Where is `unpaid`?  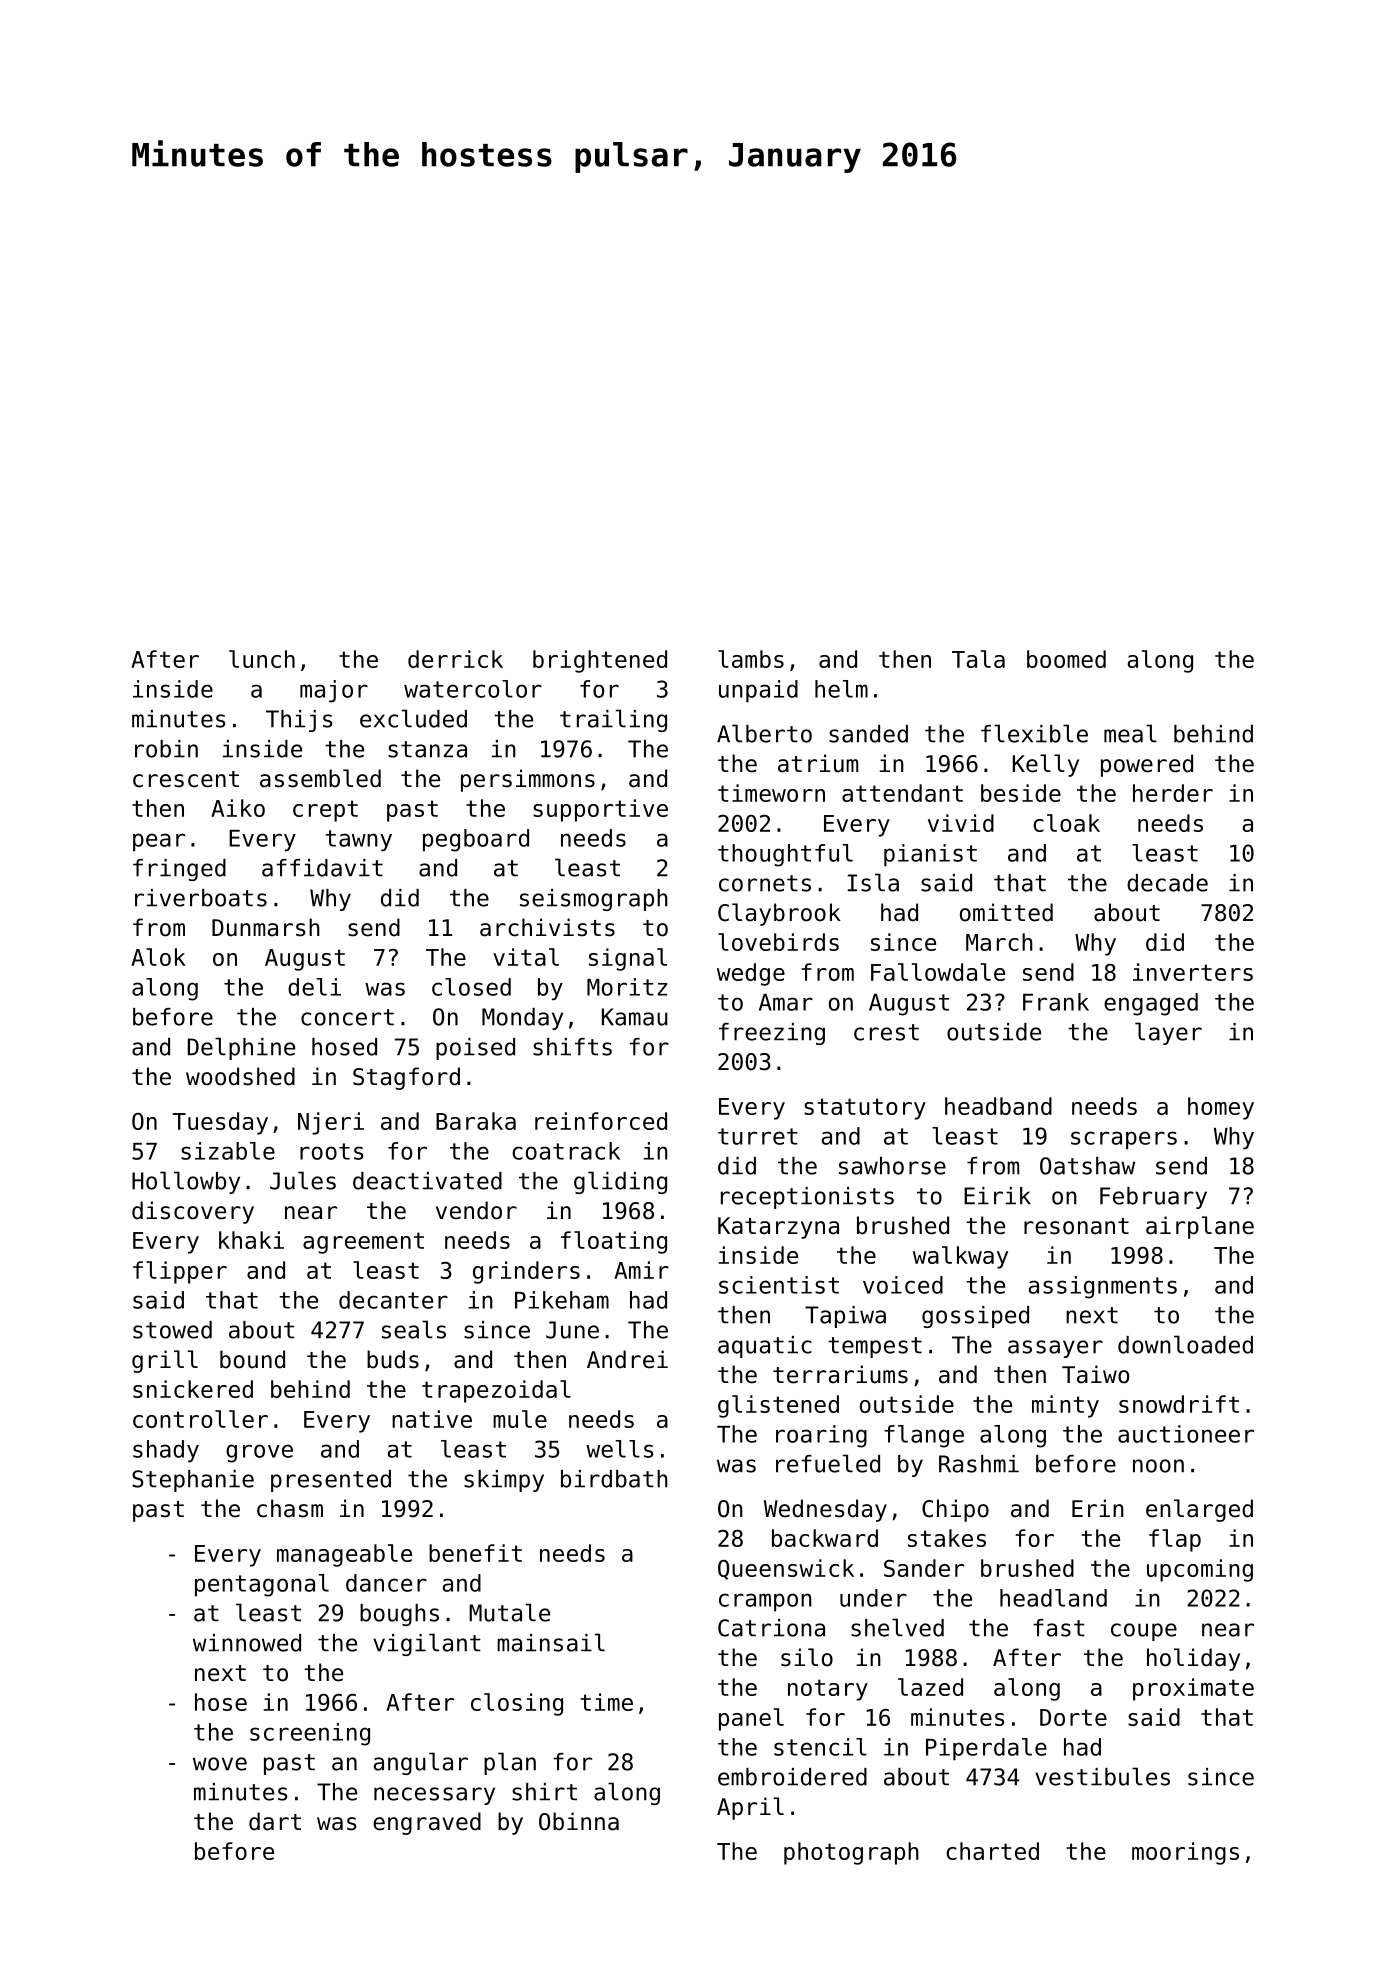 unpaid is located at coordinates (758, 691).
